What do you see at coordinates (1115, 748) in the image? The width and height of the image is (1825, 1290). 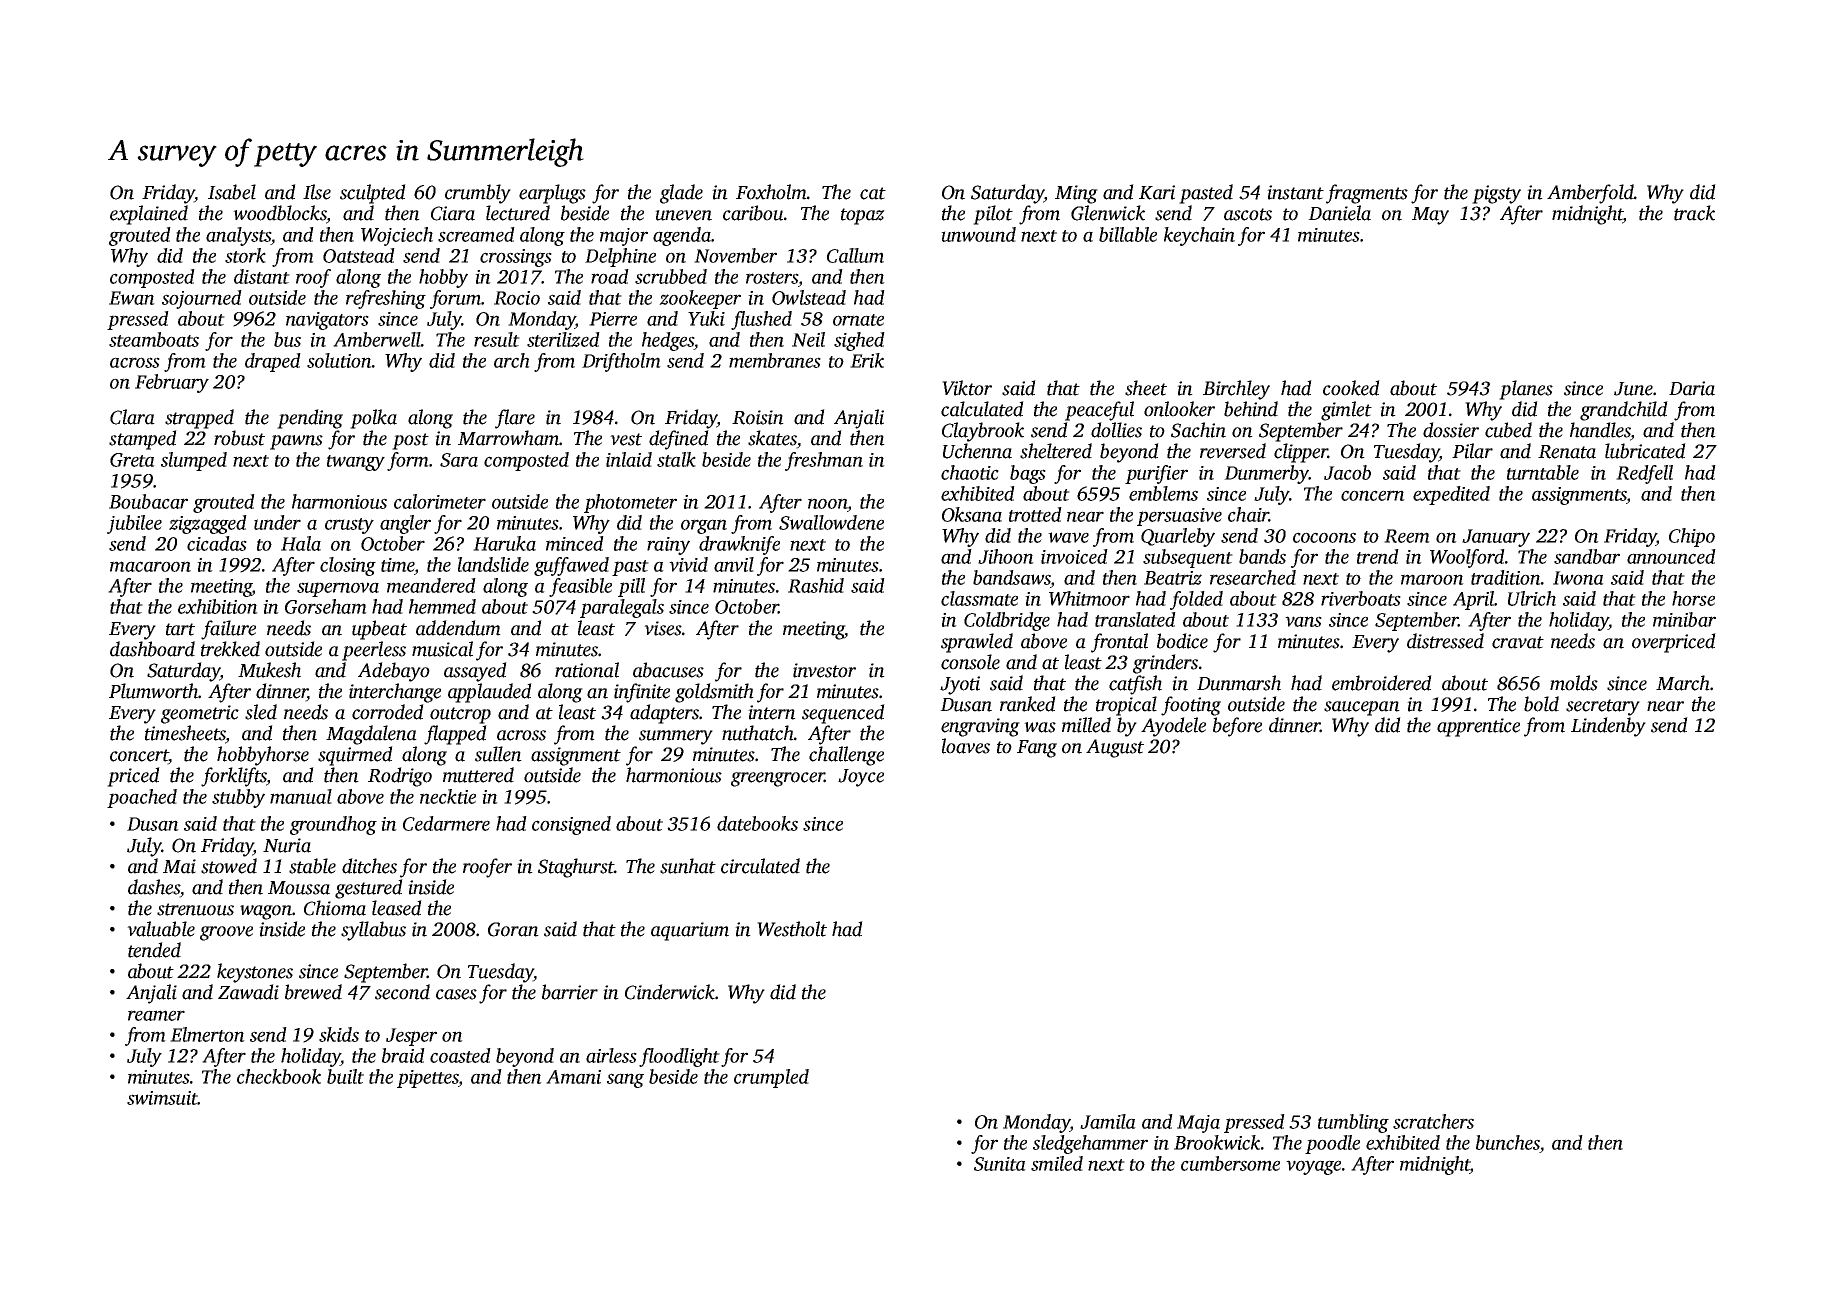 I see `August` at bounding box center [1115, 748].
